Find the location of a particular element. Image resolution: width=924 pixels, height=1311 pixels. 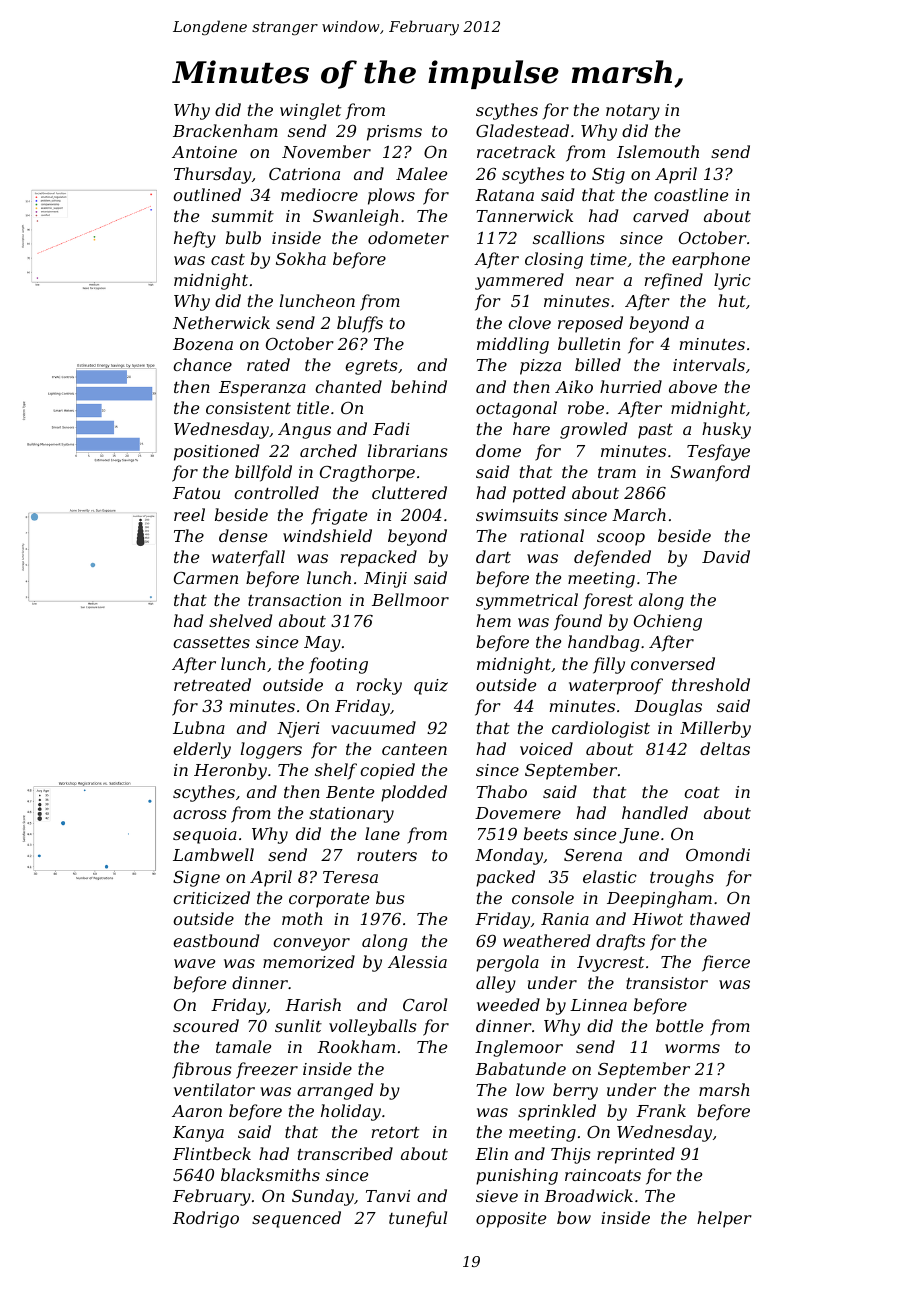

arched is located at coordinates (328, 450).
